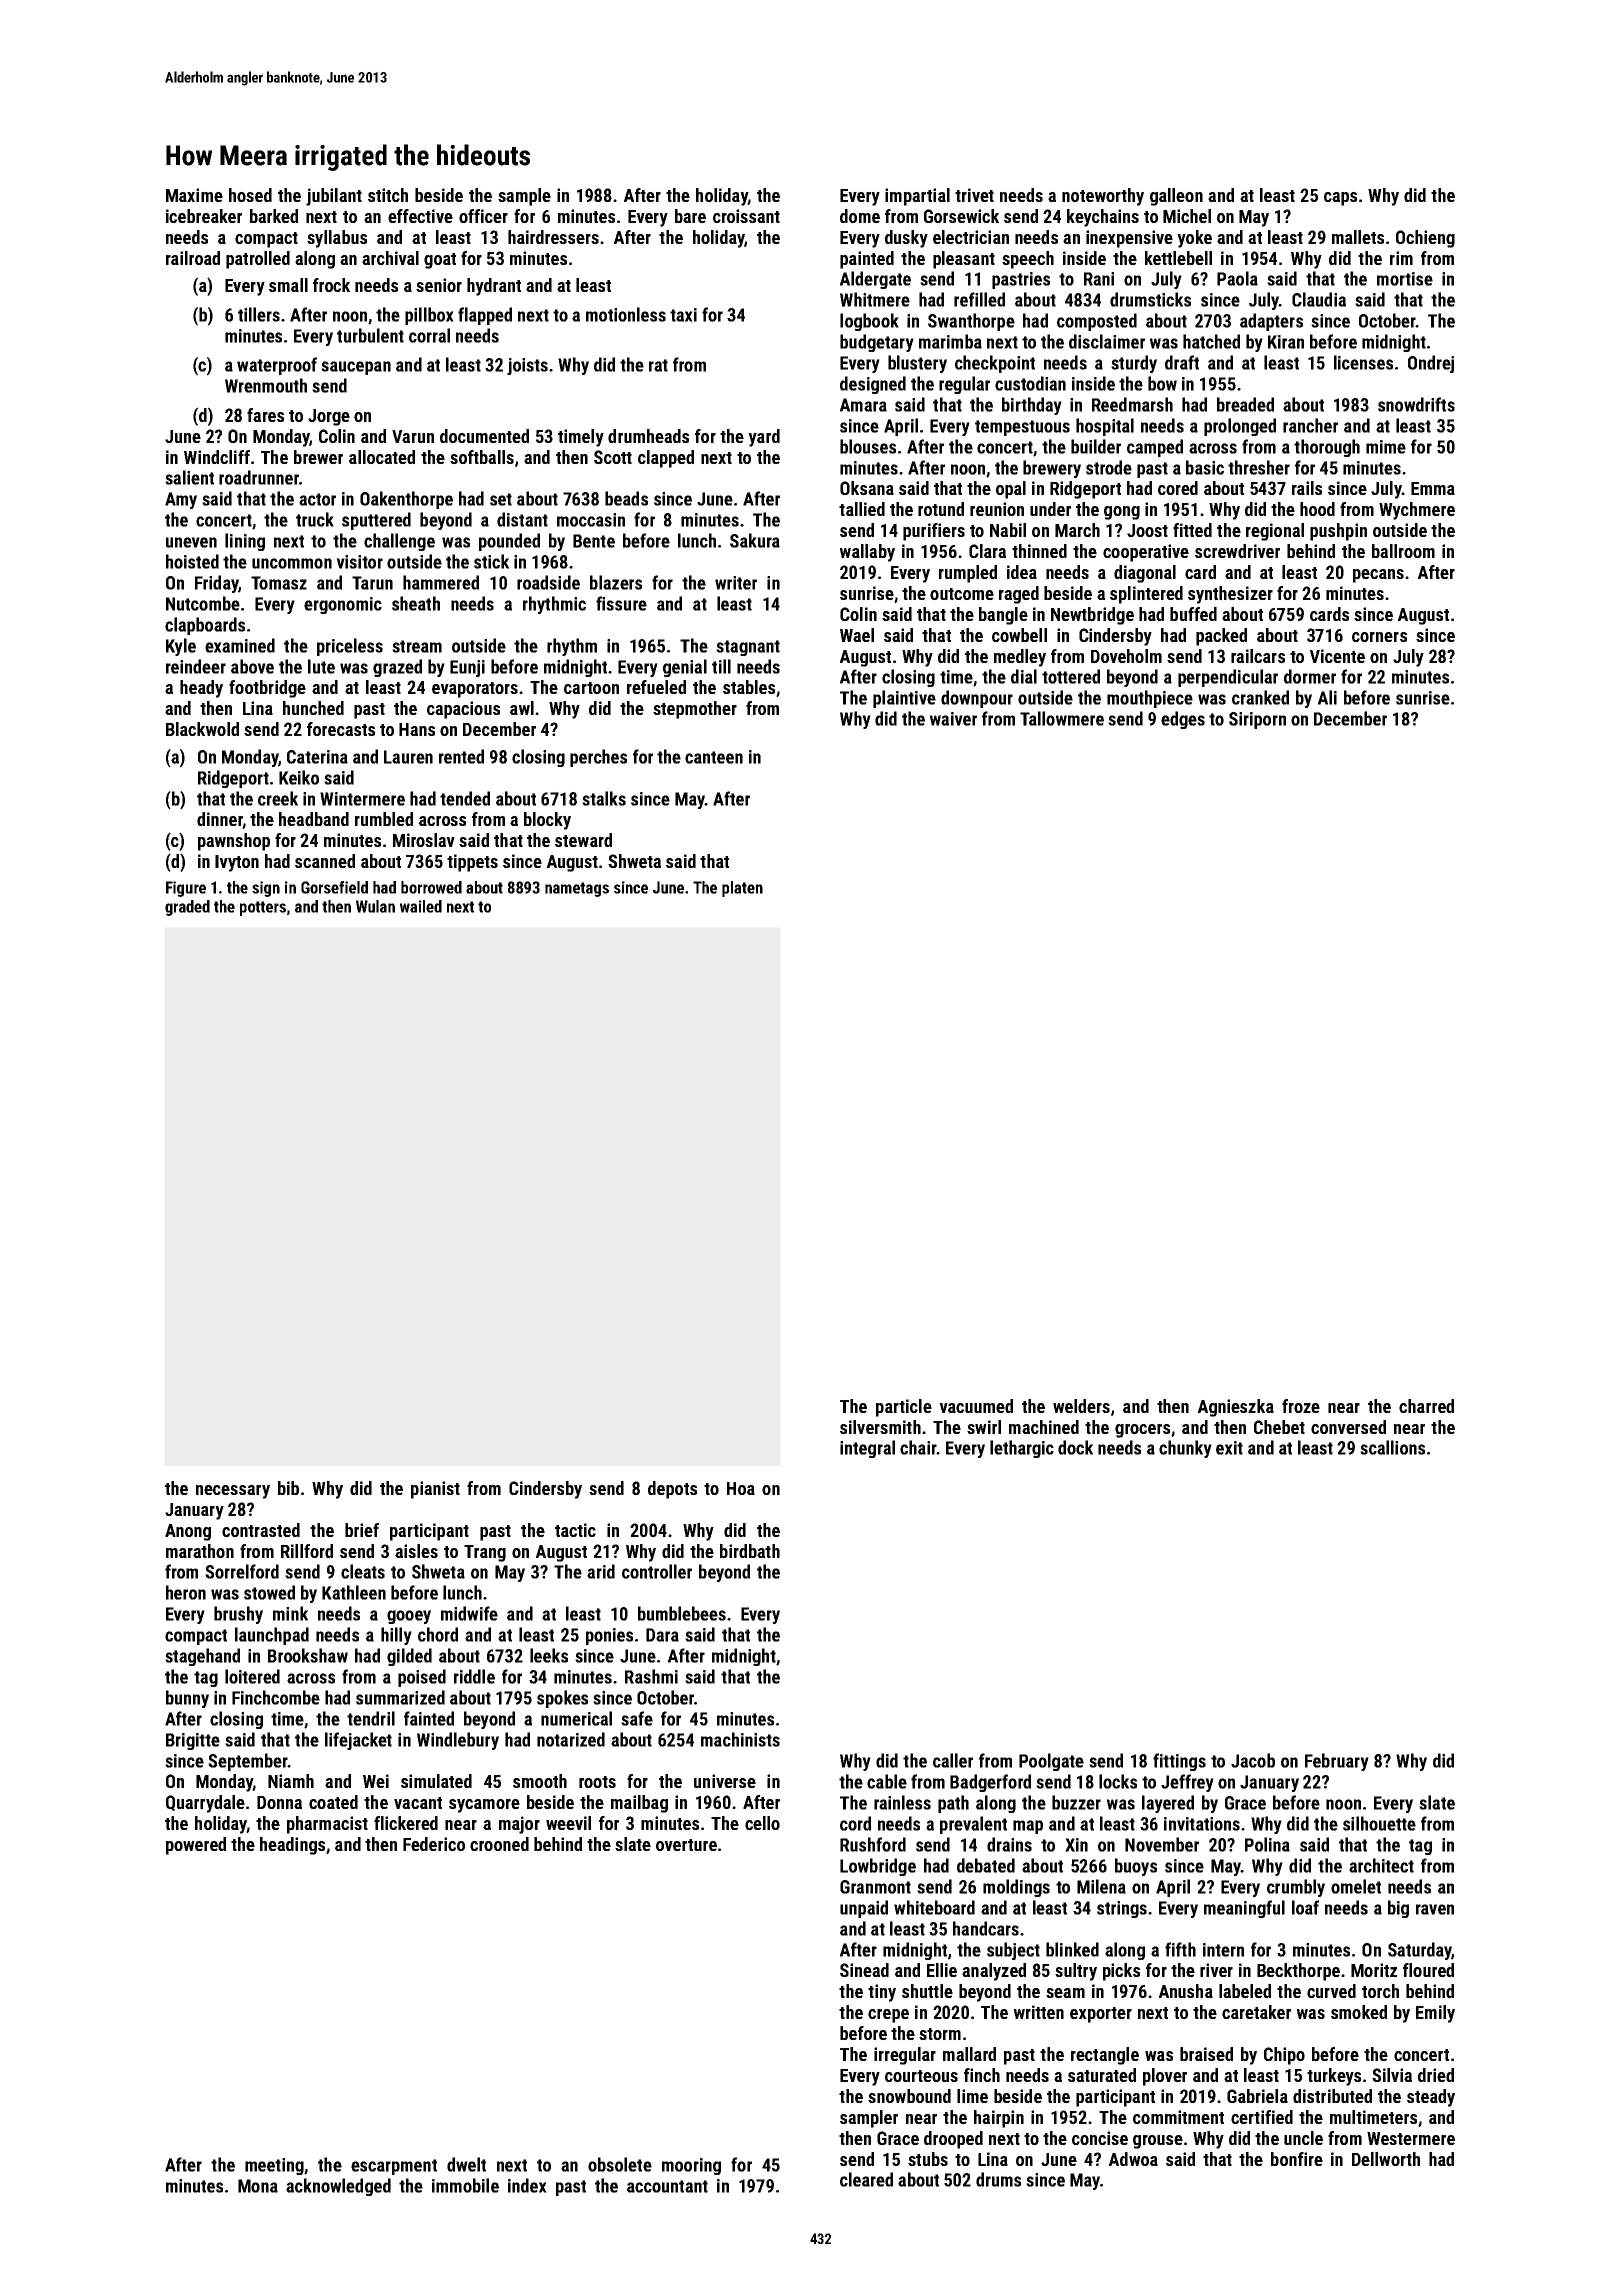 The image size is (1620, 2292). I want to click on bare, so click(690, 216).
